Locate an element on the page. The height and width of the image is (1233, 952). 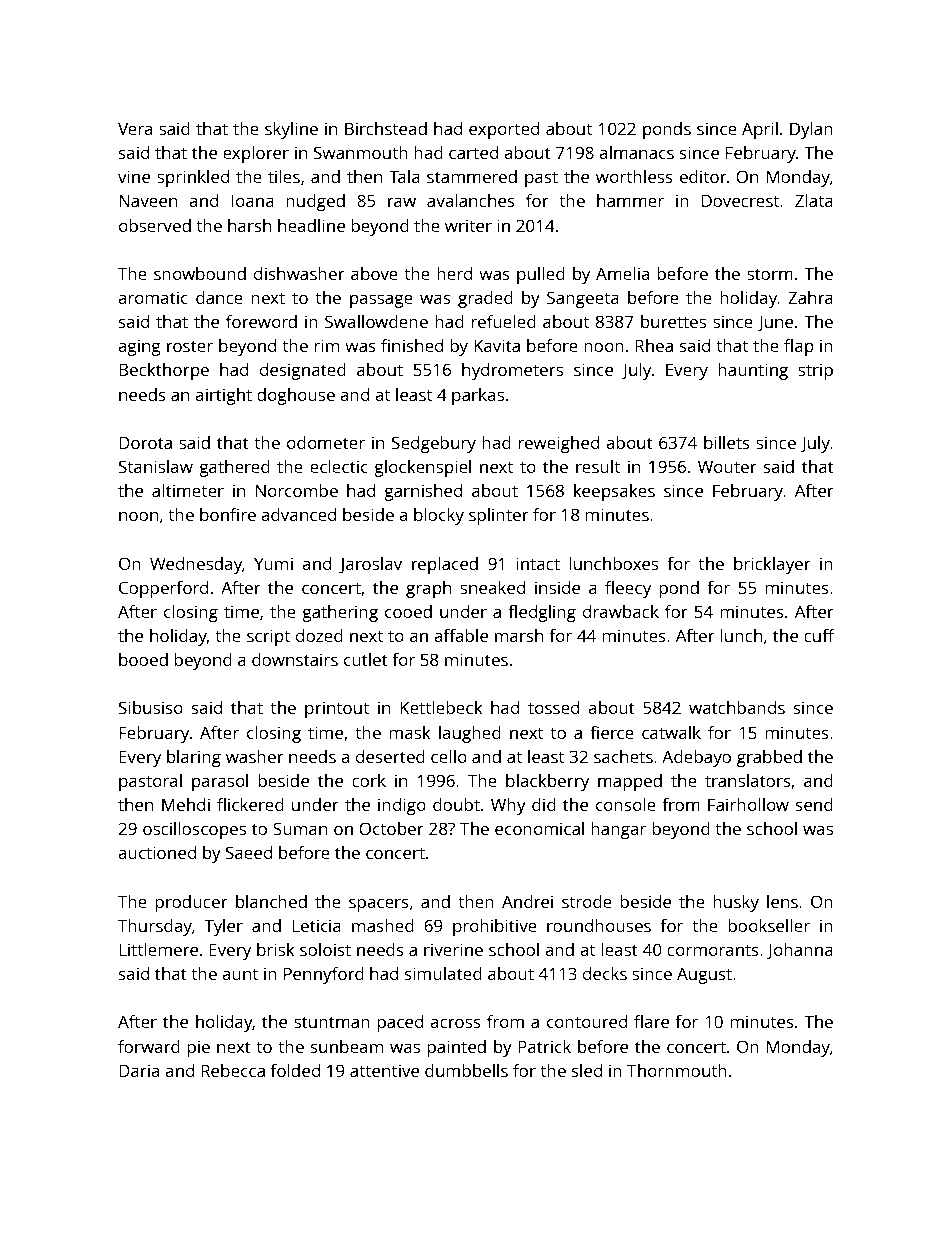
watchbands is located at coordinates (737, 707).
